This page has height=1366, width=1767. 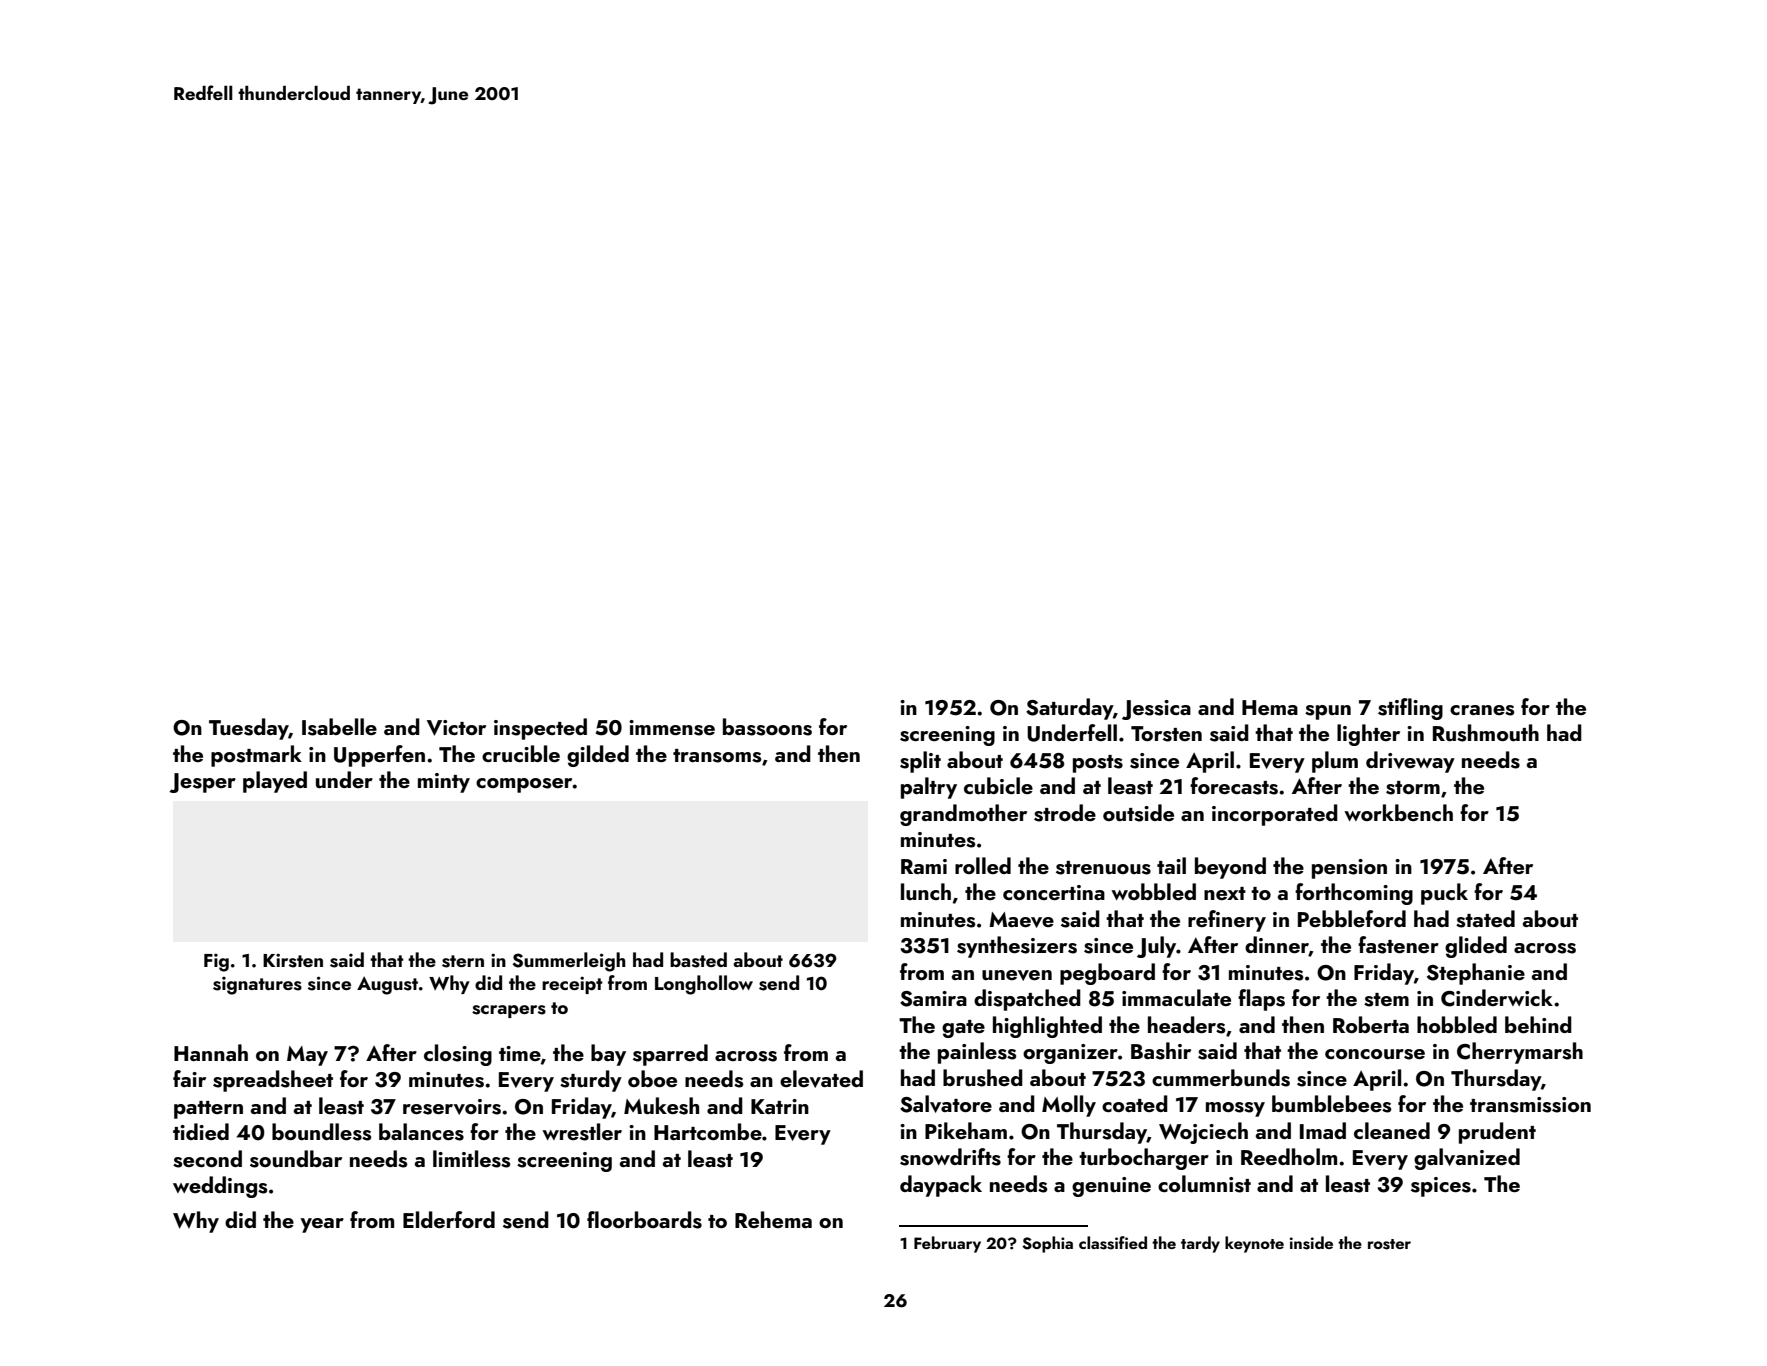 What do you see at coordinates (1368, 735) in the page?
I see `lighter` at bounding box center [1368, 735].
